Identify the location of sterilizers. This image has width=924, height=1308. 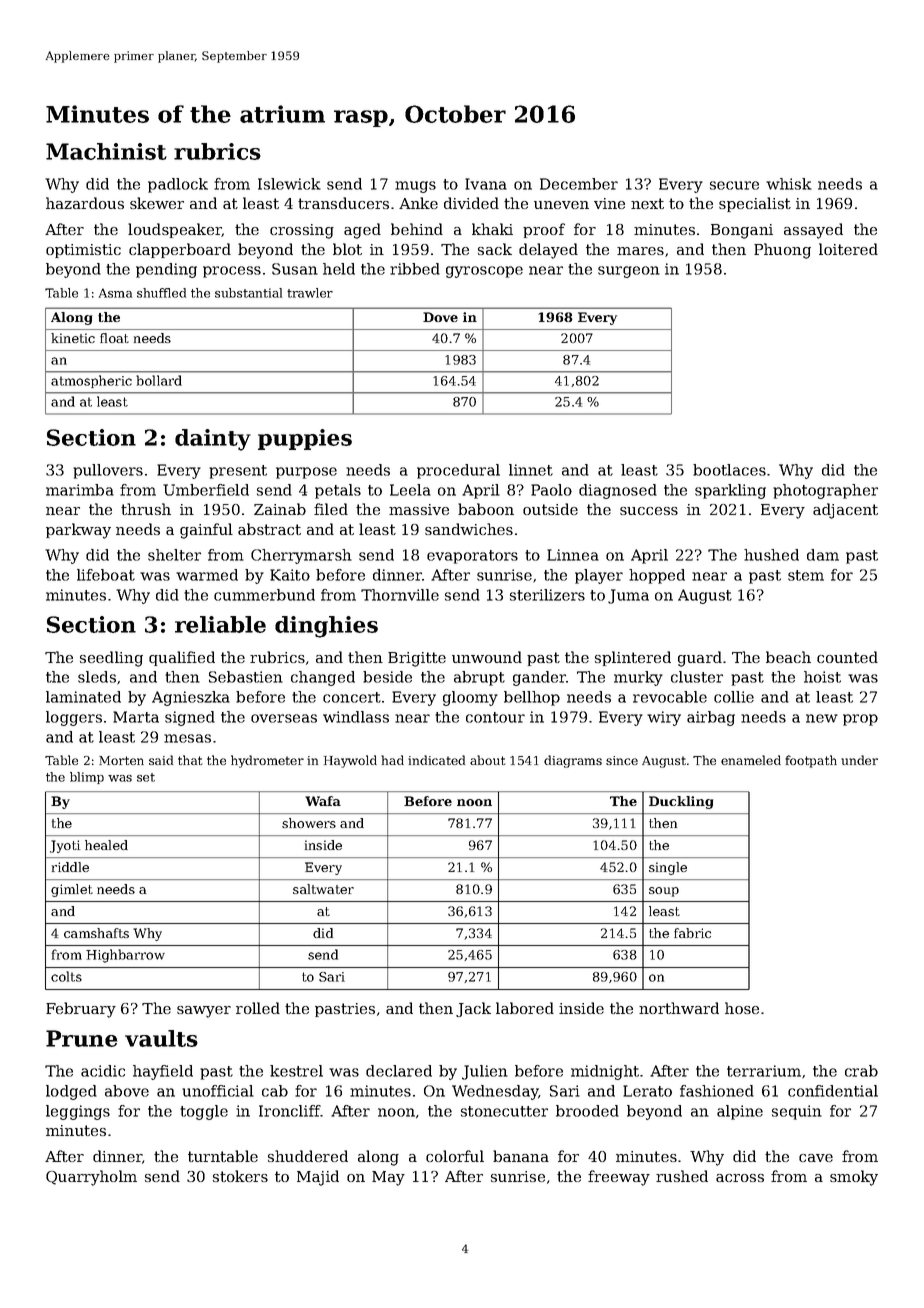
(547, 595).
